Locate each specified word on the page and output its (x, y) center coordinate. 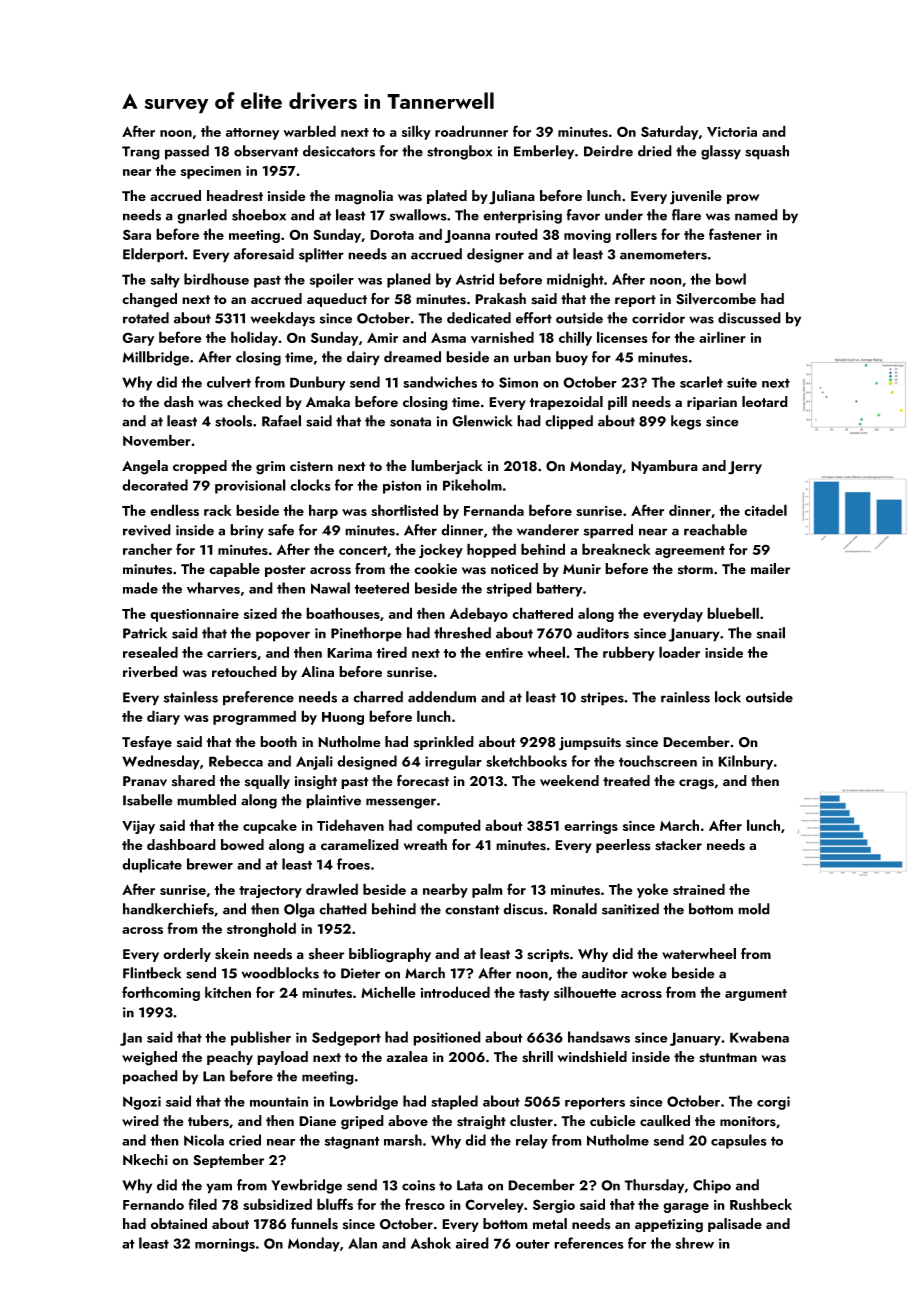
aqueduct (337, 300)
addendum (442, 697)
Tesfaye (147, 743)
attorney (253, 134)
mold (754, 909)
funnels (314, 1224)
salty (165, 280)
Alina (317, 671)
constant (472, 910)
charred (378, 697)
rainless (685, 697)
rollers (636, 234)
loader (679, 652)
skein (232, 954)
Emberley (544, 152)
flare (686, 215)
